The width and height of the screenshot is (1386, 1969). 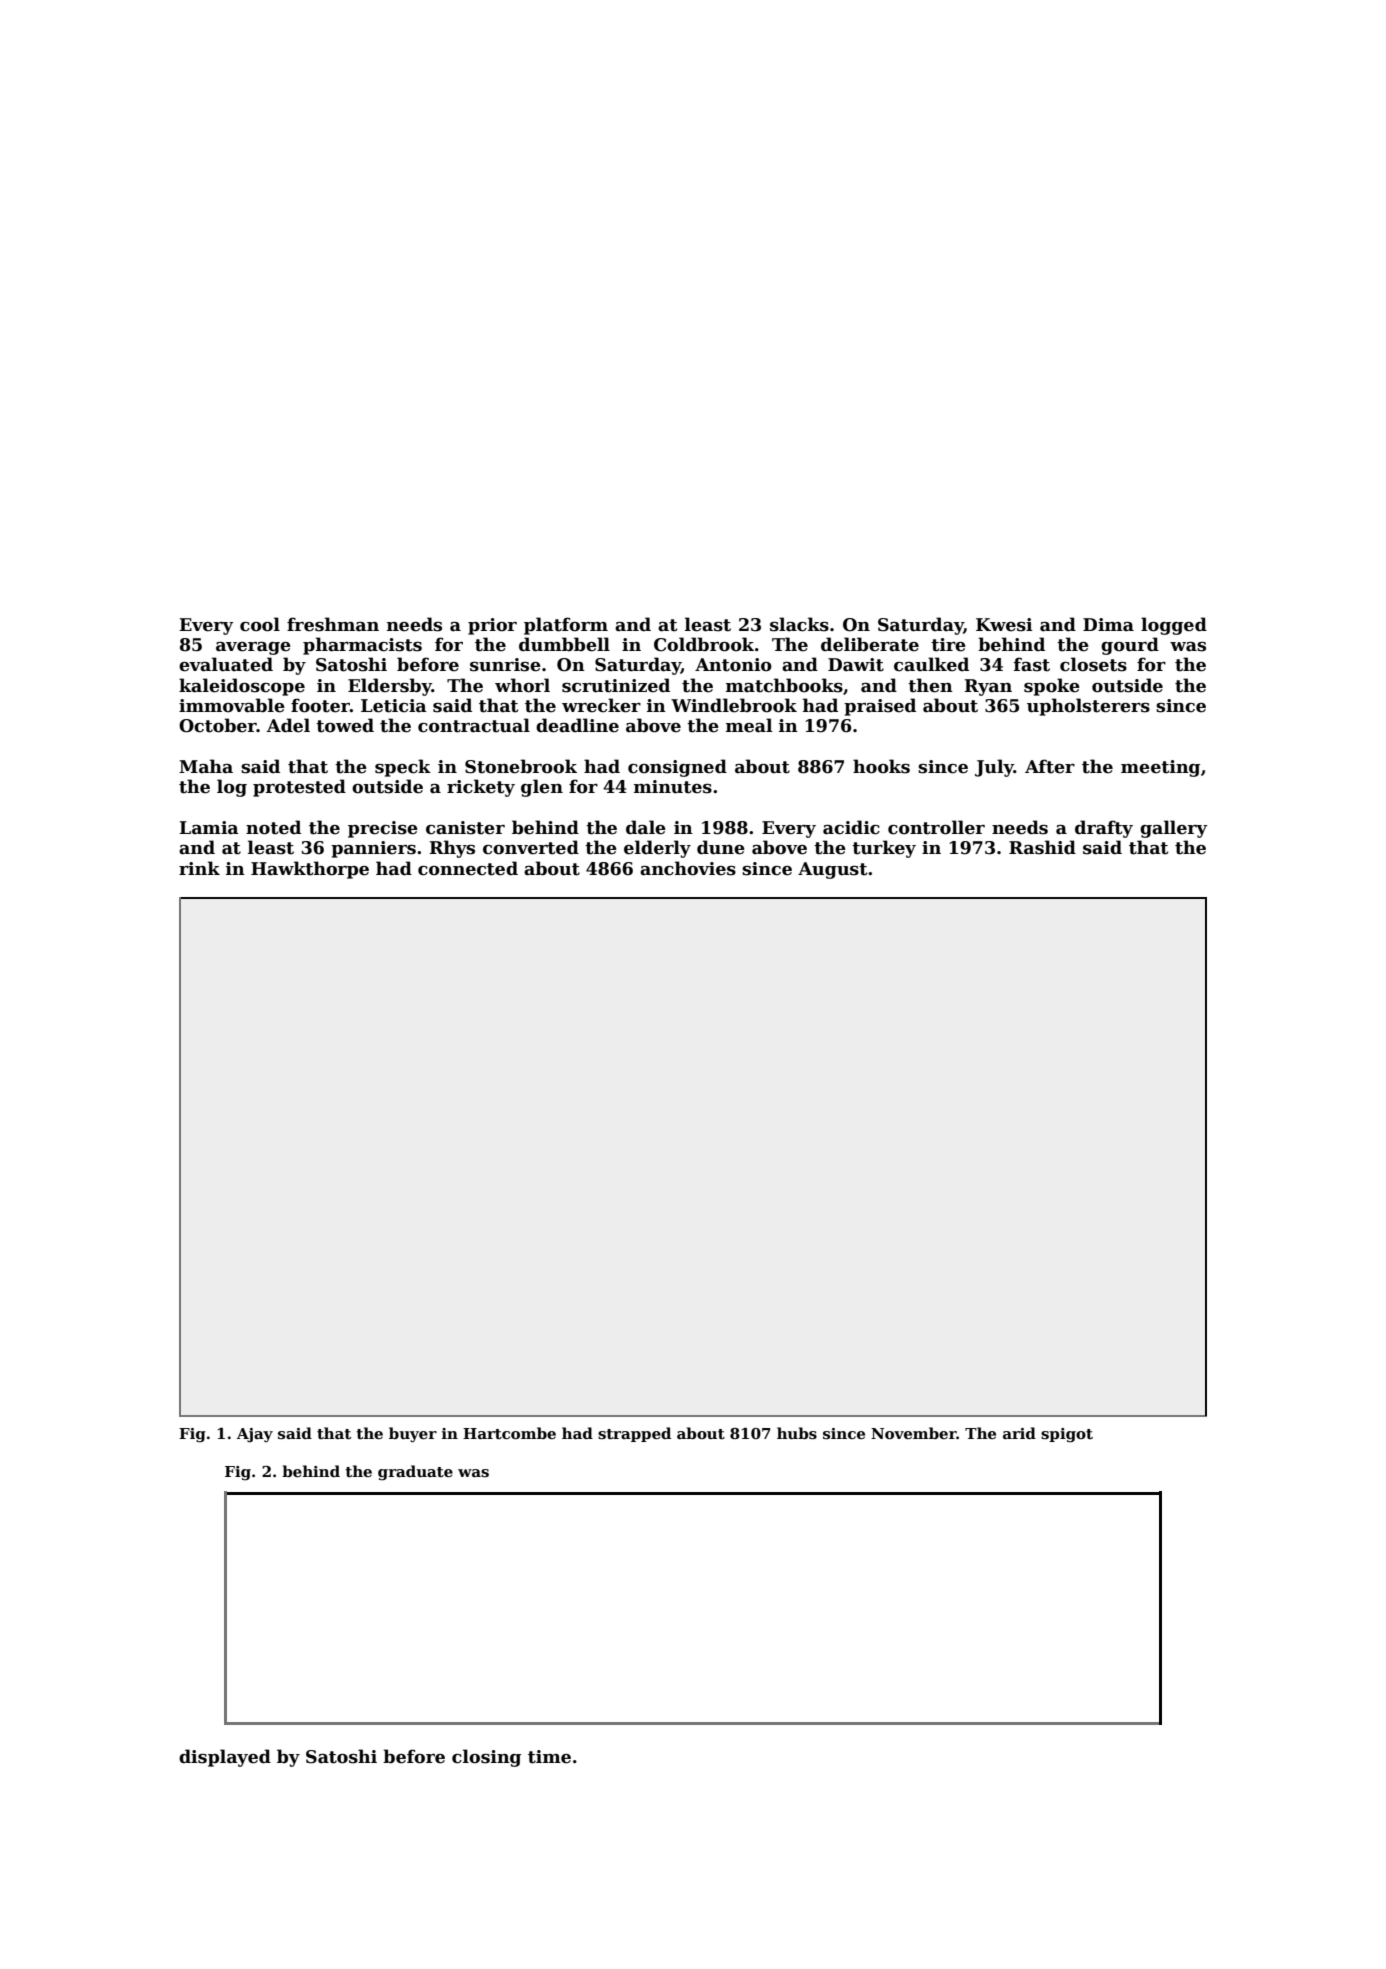 What do you see at coordinates (486, 1758) in the screenshot?
I see `closing` at bounding box center [486, 1758].
